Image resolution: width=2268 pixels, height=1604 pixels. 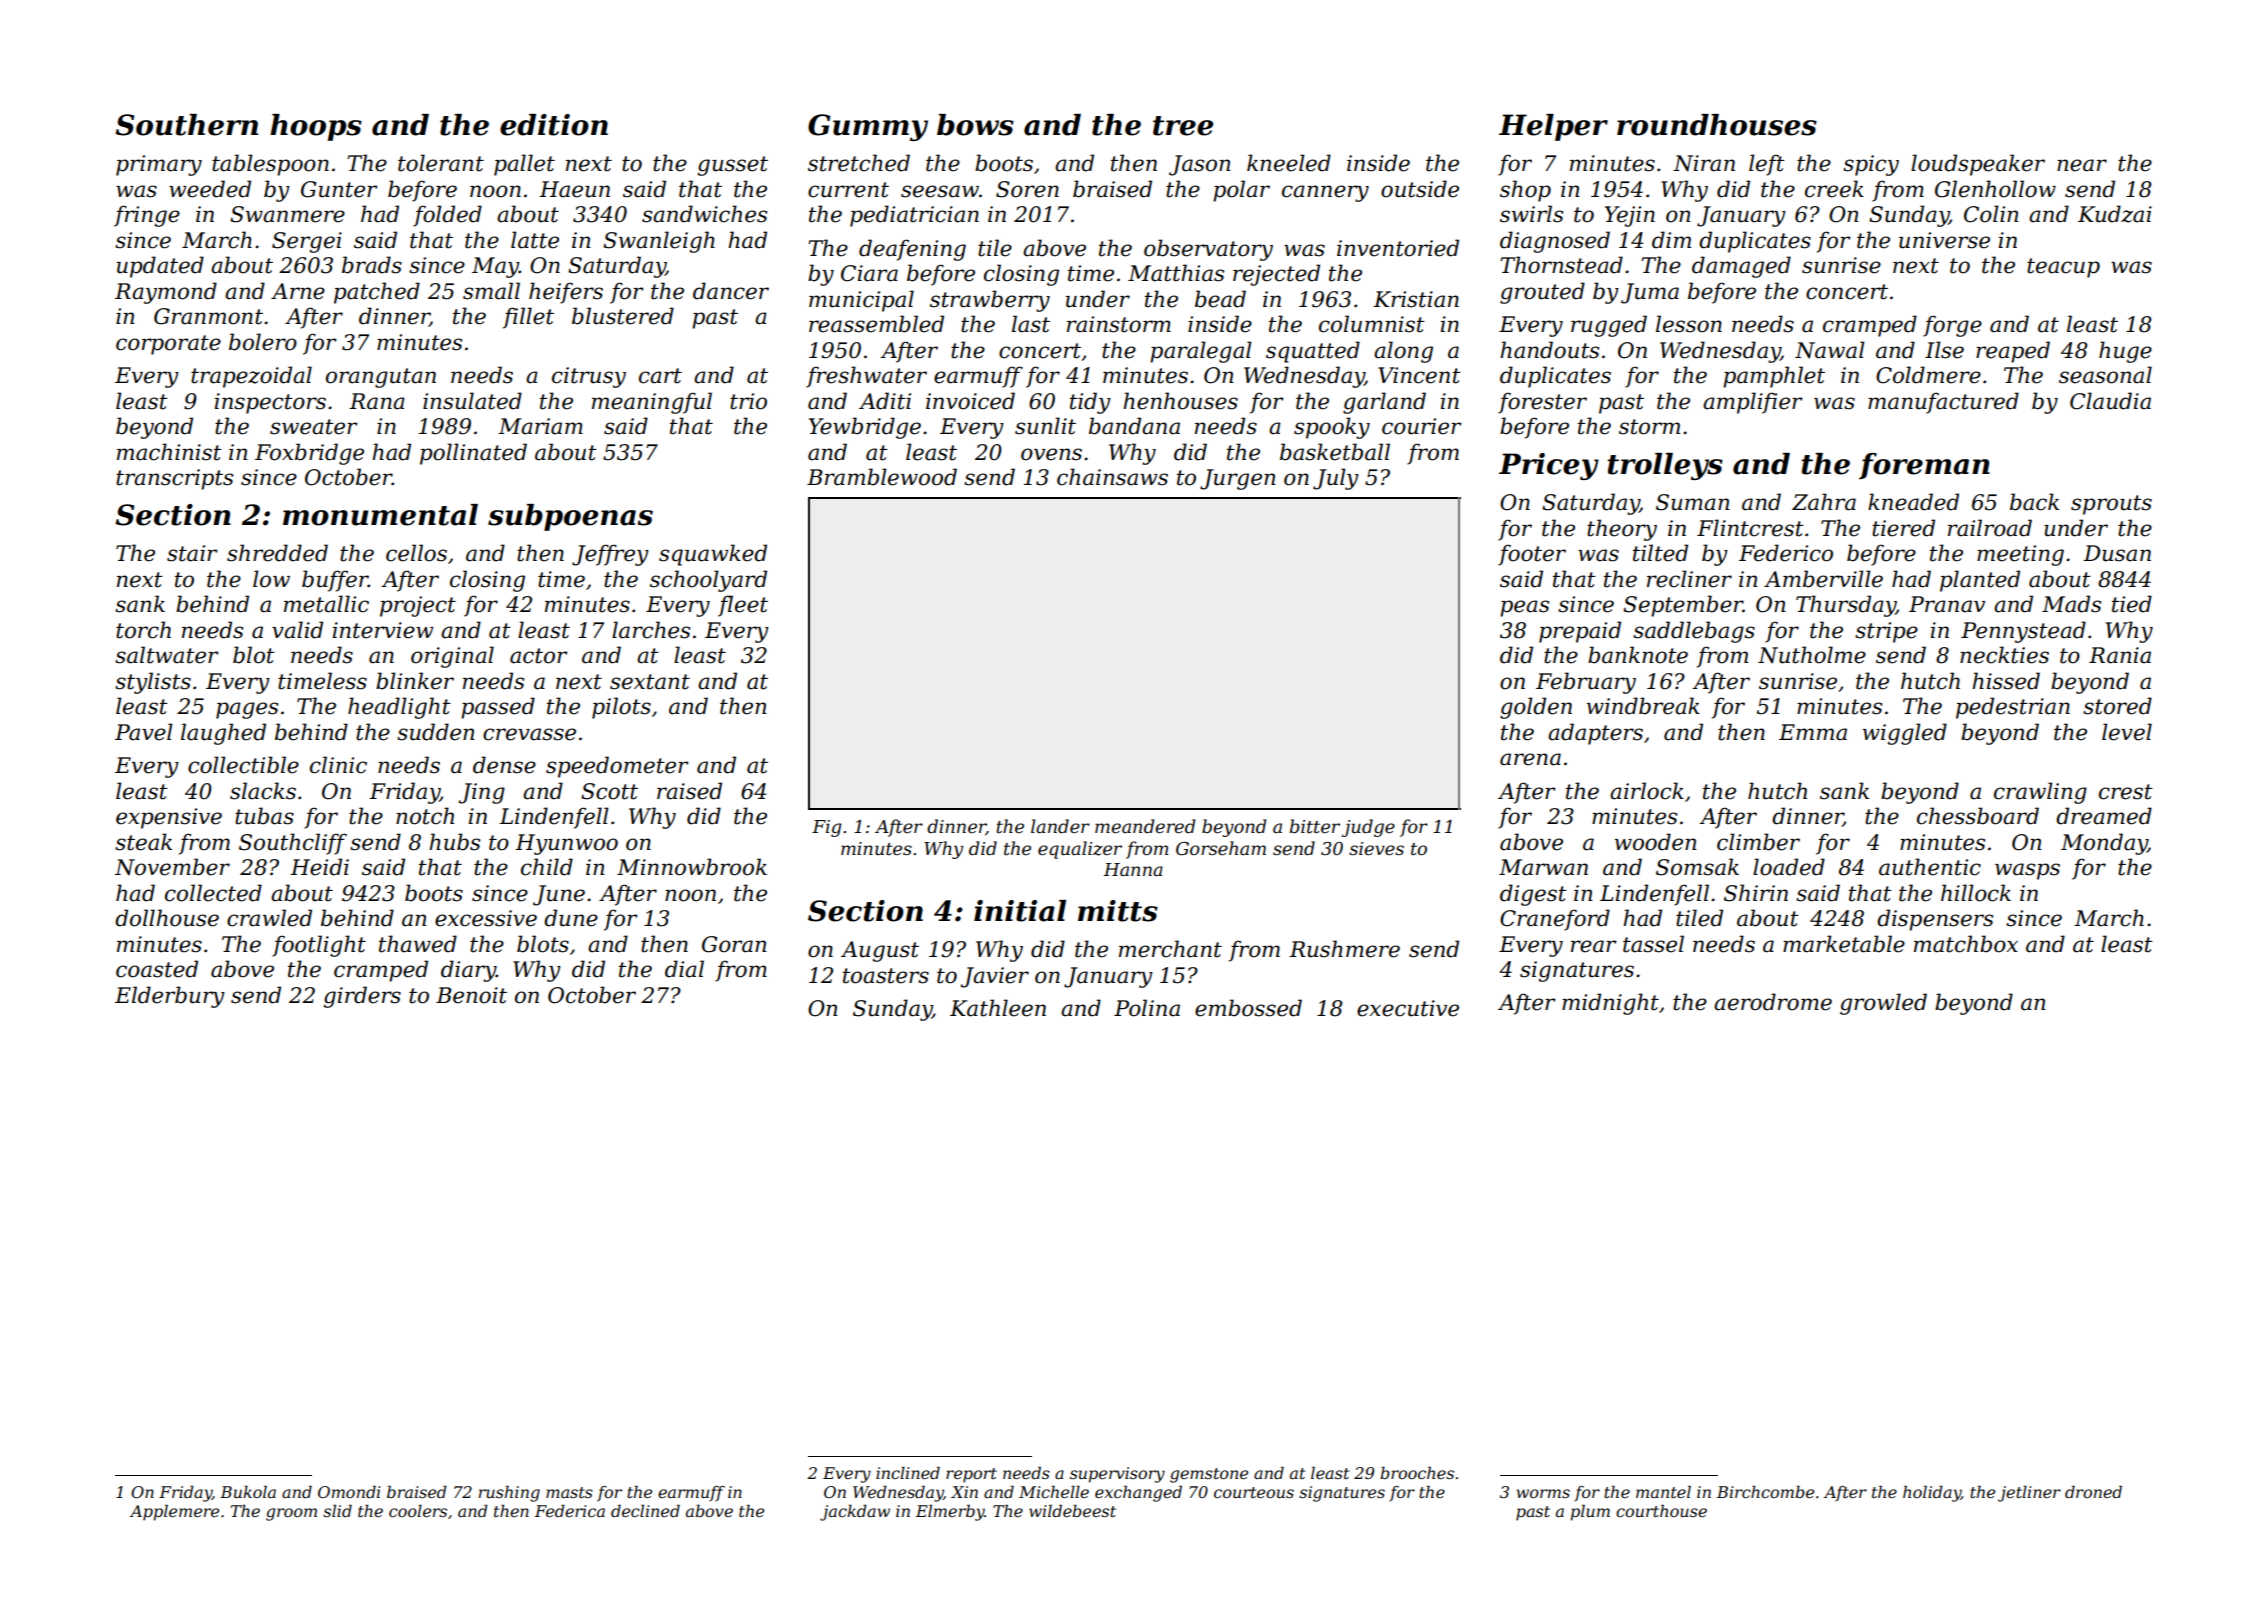 I want to click on corporate, so click(x=168, y=345).
